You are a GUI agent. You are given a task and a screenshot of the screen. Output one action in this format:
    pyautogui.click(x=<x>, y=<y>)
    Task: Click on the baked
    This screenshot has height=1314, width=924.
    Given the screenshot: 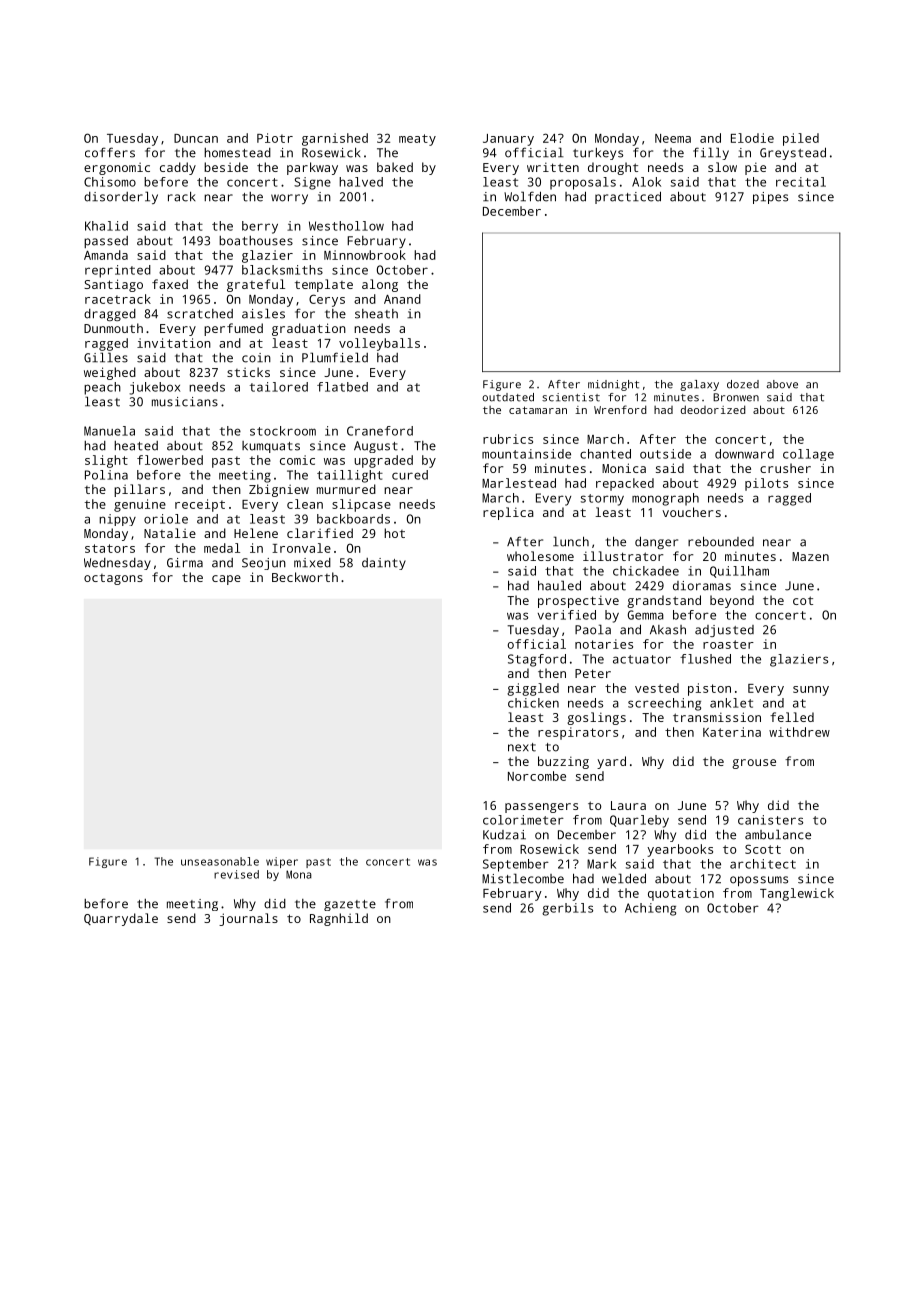 What is the action you would take?
    pyautogui.click(x=395, y=167)
